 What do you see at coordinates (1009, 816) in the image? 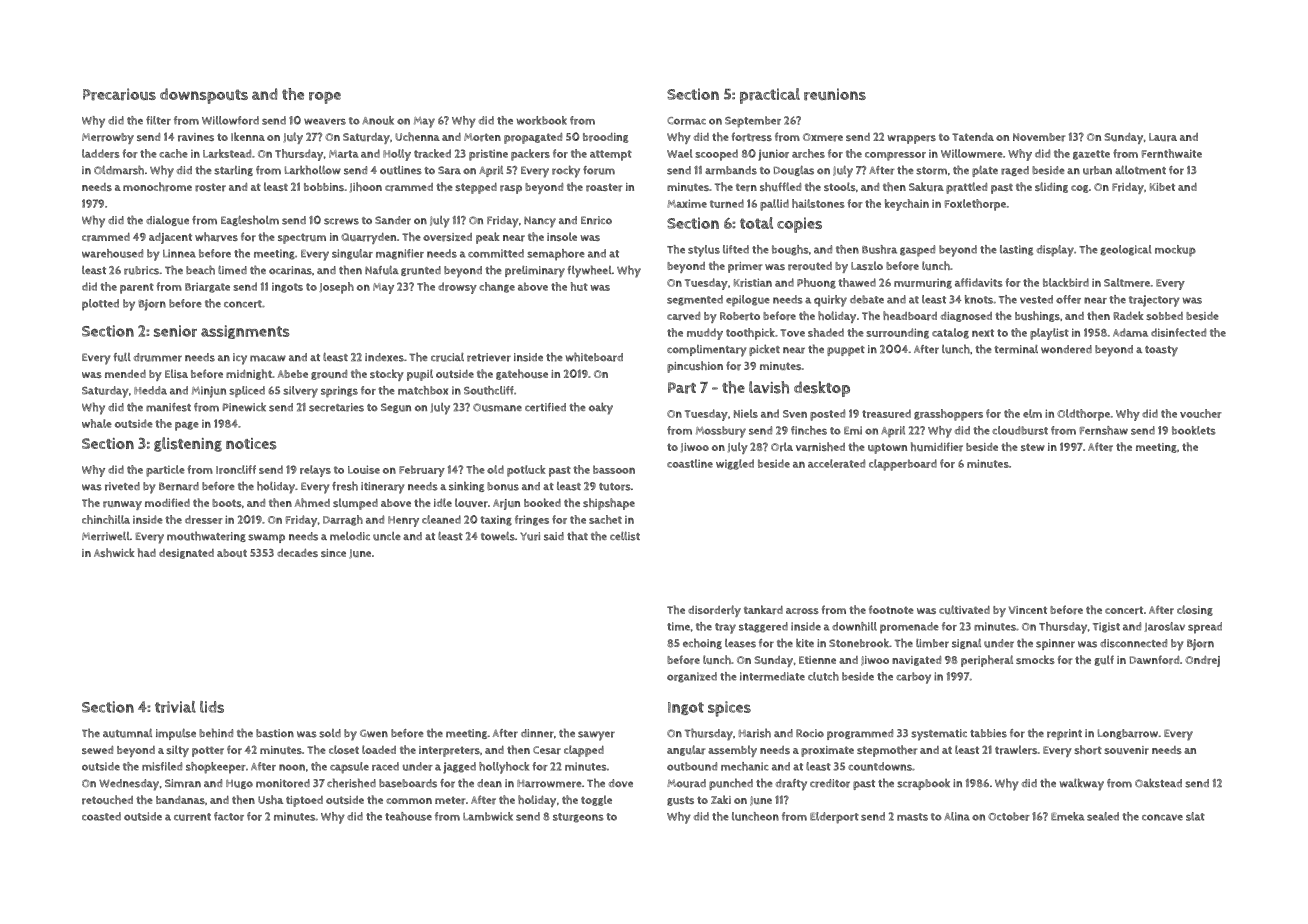
I see `October` at bounding box center [1009, 816].
